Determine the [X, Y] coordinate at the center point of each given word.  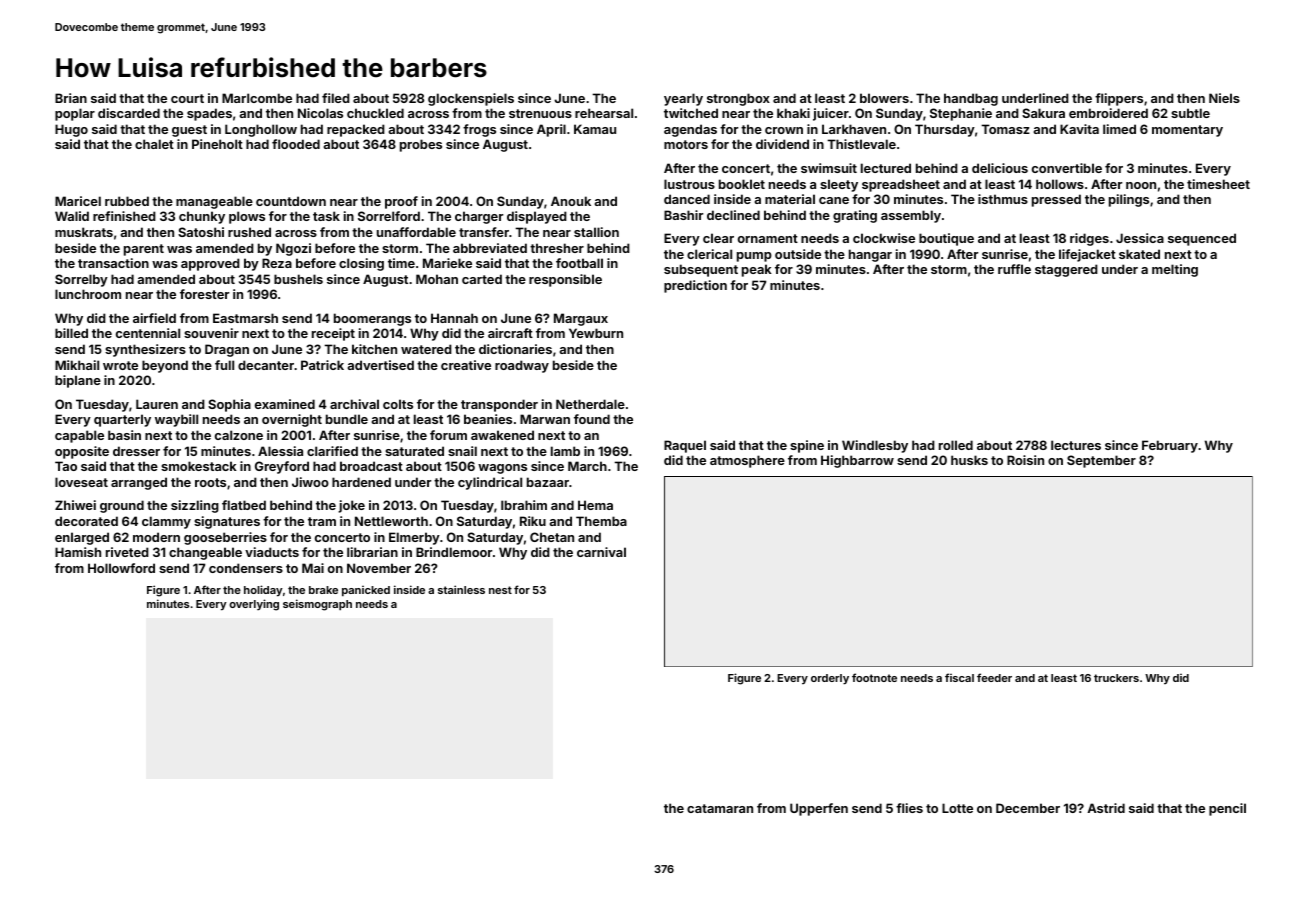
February [1170, 446]
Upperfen [819, 809]
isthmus [1003, 199]
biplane [78, 381]
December [1028, 808]
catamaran [720, 808]
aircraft [510, 333]
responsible [565, 280]
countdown [291, 201]
